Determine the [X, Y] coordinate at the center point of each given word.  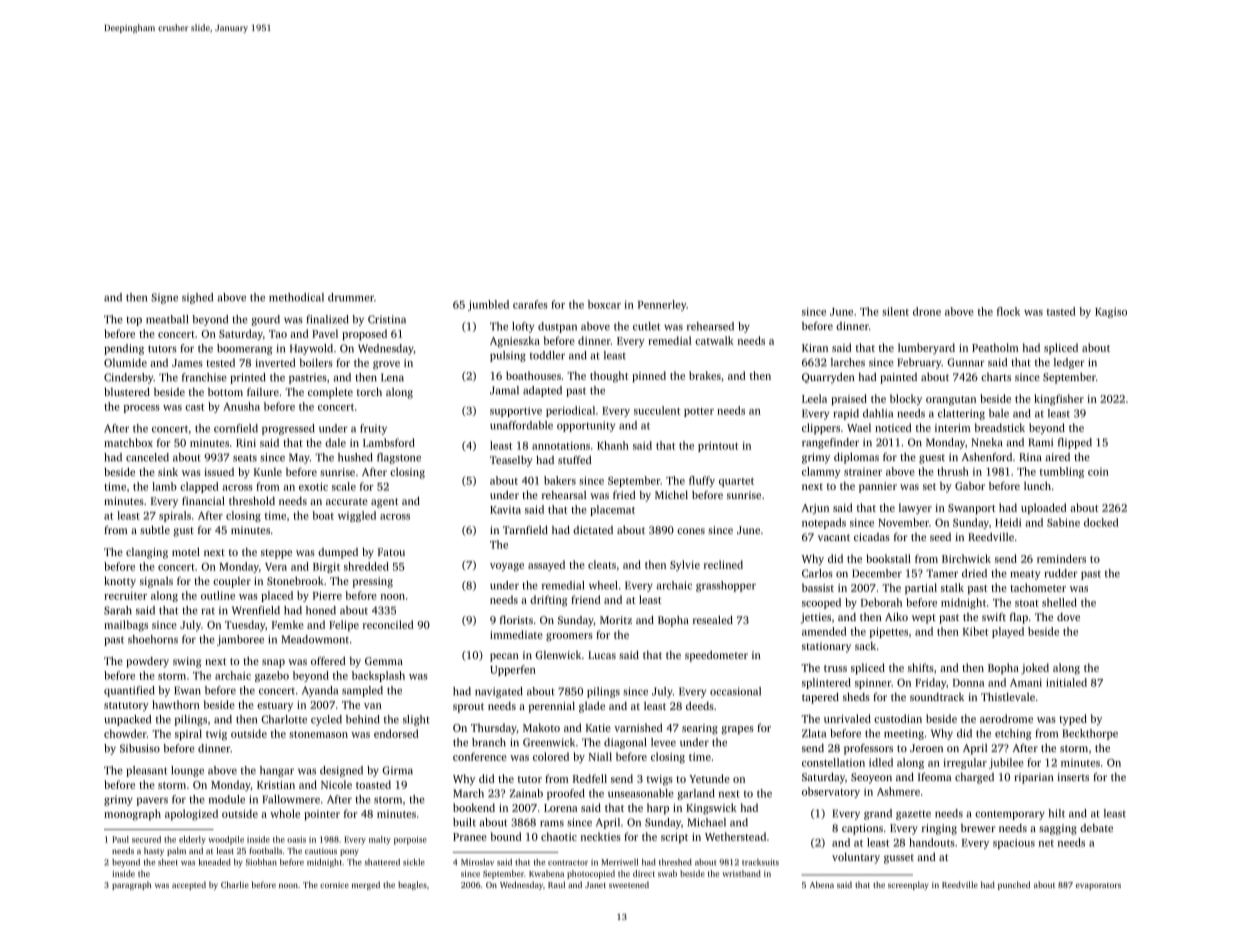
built [464, 822]
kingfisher [1059, 400]
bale [999, 413]
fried [624, 495]
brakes [705, 375]
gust [184, 532]
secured [146, 839]
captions [862, 829]
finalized [327, 319]
